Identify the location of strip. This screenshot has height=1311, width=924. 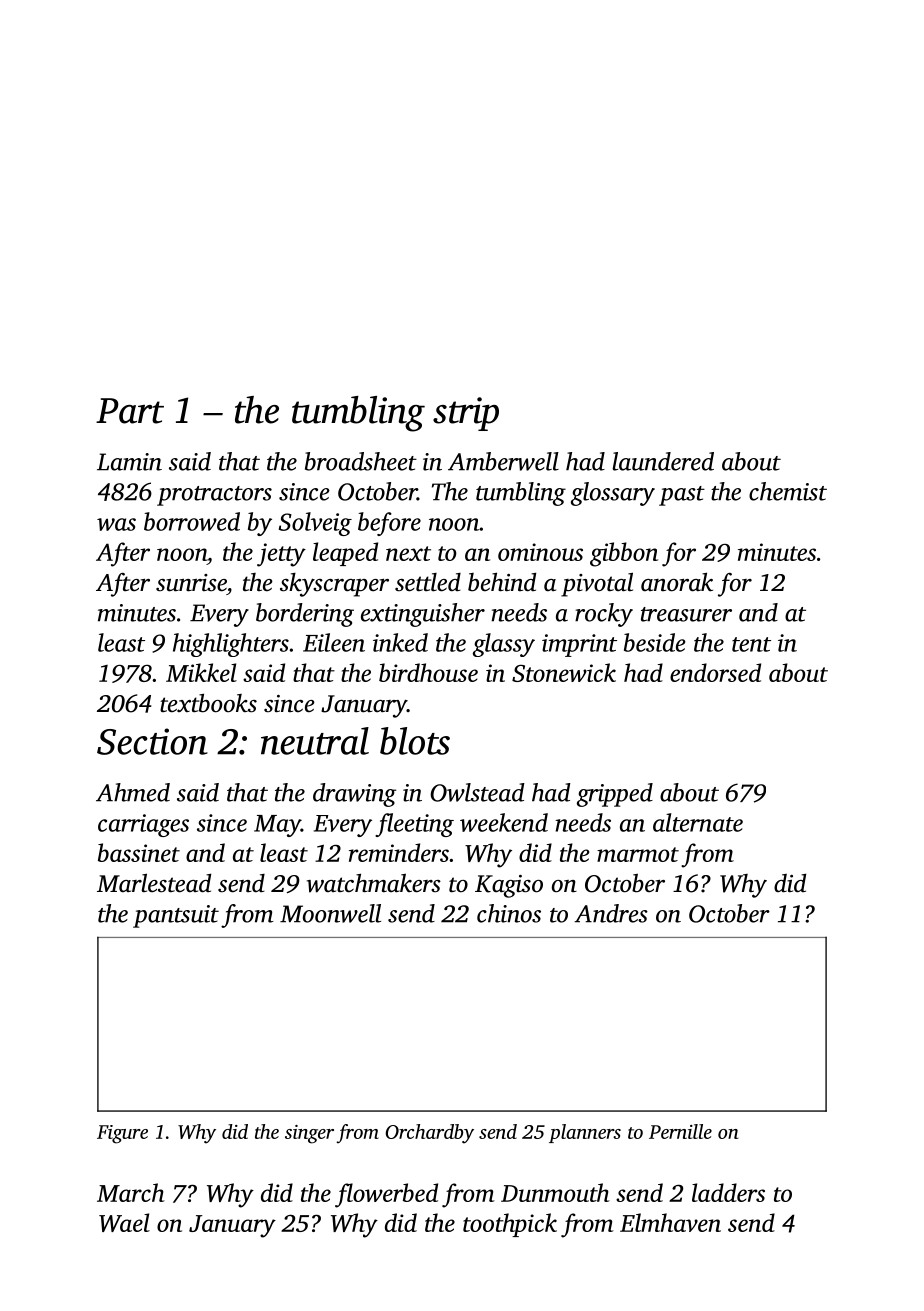
(466, 414).
